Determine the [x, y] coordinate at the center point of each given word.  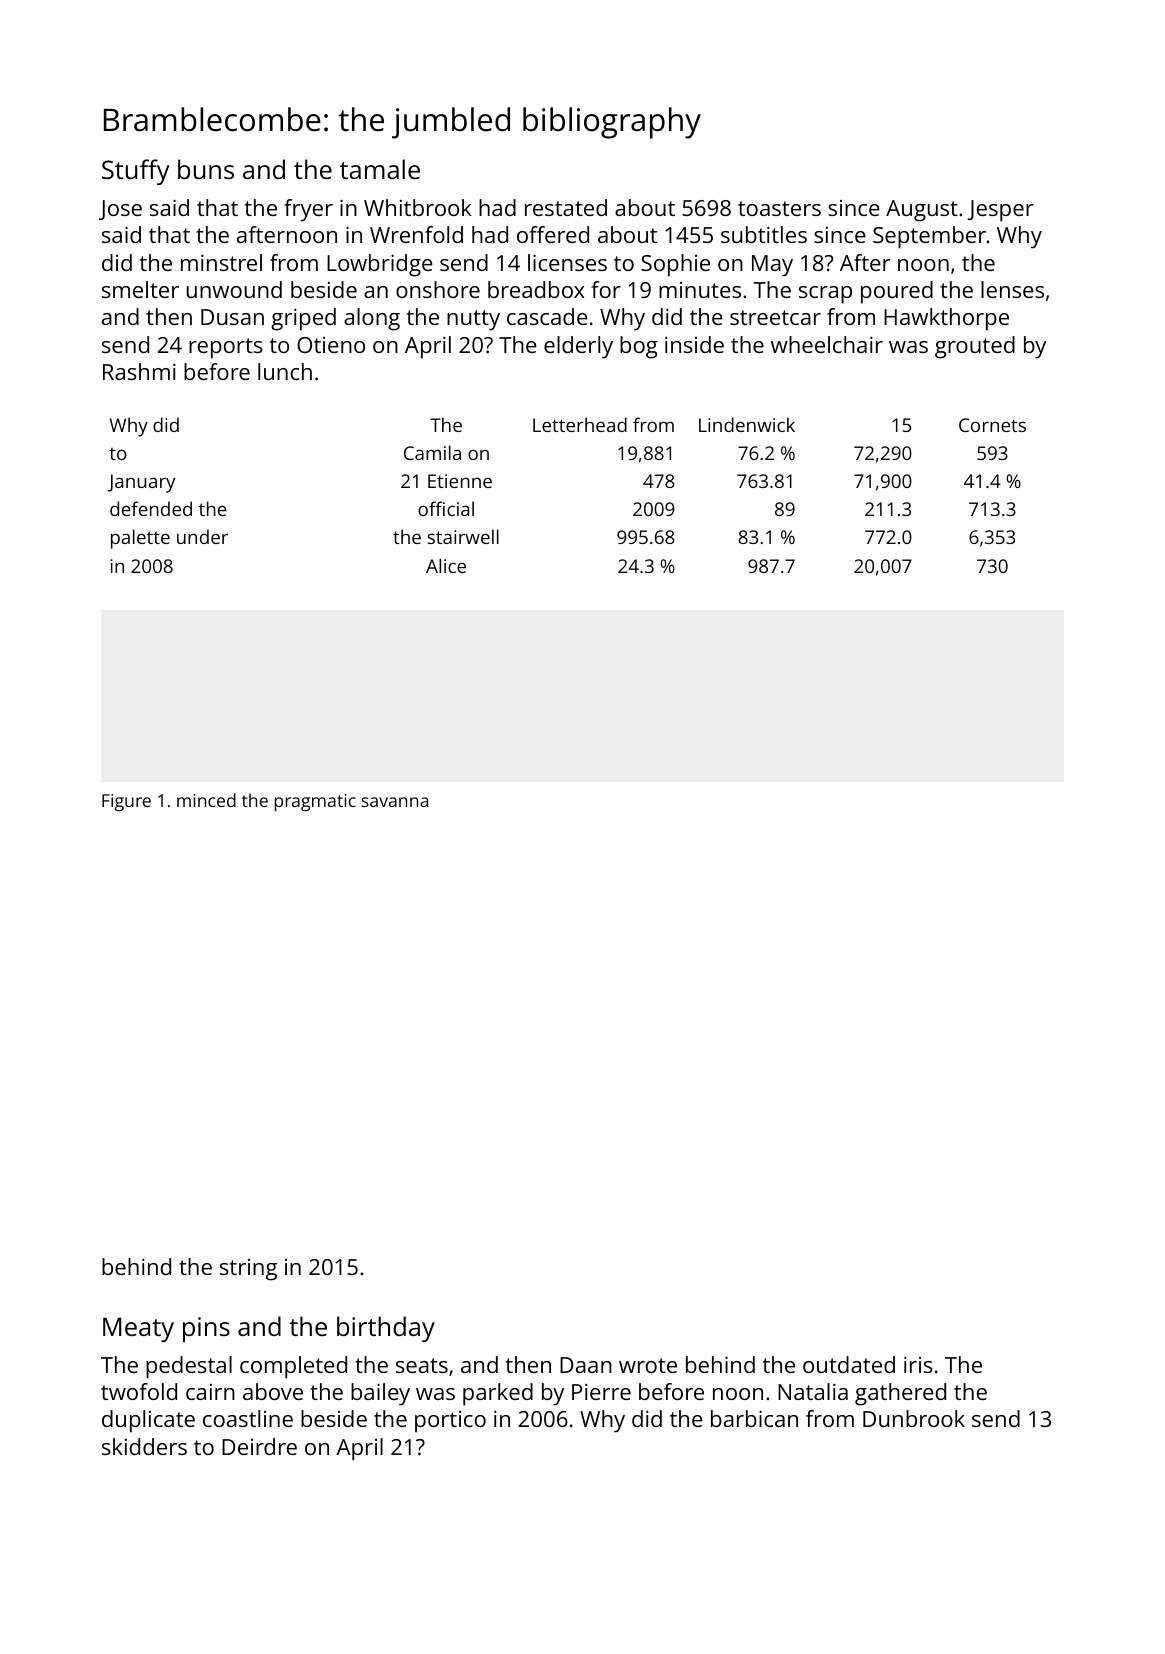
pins [206, 1329]
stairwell [463, 536]
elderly [578, 347]
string [248, 1270]
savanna [394, 802]
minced [206, 800]
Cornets [992, 425]
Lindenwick [747, 424]
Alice [446, 565]
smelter [140, 289]
